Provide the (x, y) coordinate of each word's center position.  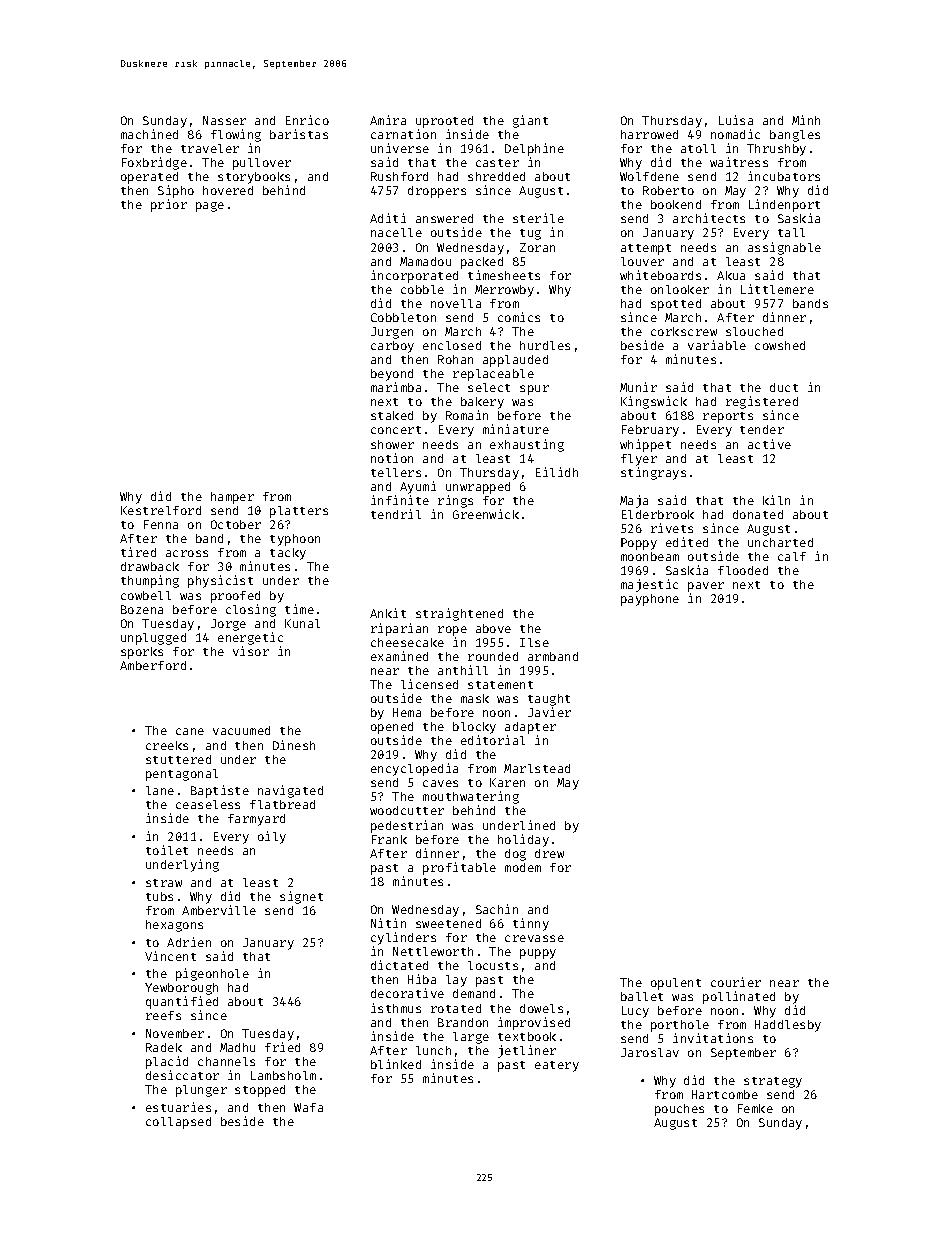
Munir (638, 387)
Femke (755, 1108)
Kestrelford (161, 510)
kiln (776, 500)
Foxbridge (154, 163)
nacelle (396, 232)
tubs (159, 896)
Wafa (308, 1107)
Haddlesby (788, 1026)
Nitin (388, 923)
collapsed (178, 1123)
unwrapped (478, 488)
